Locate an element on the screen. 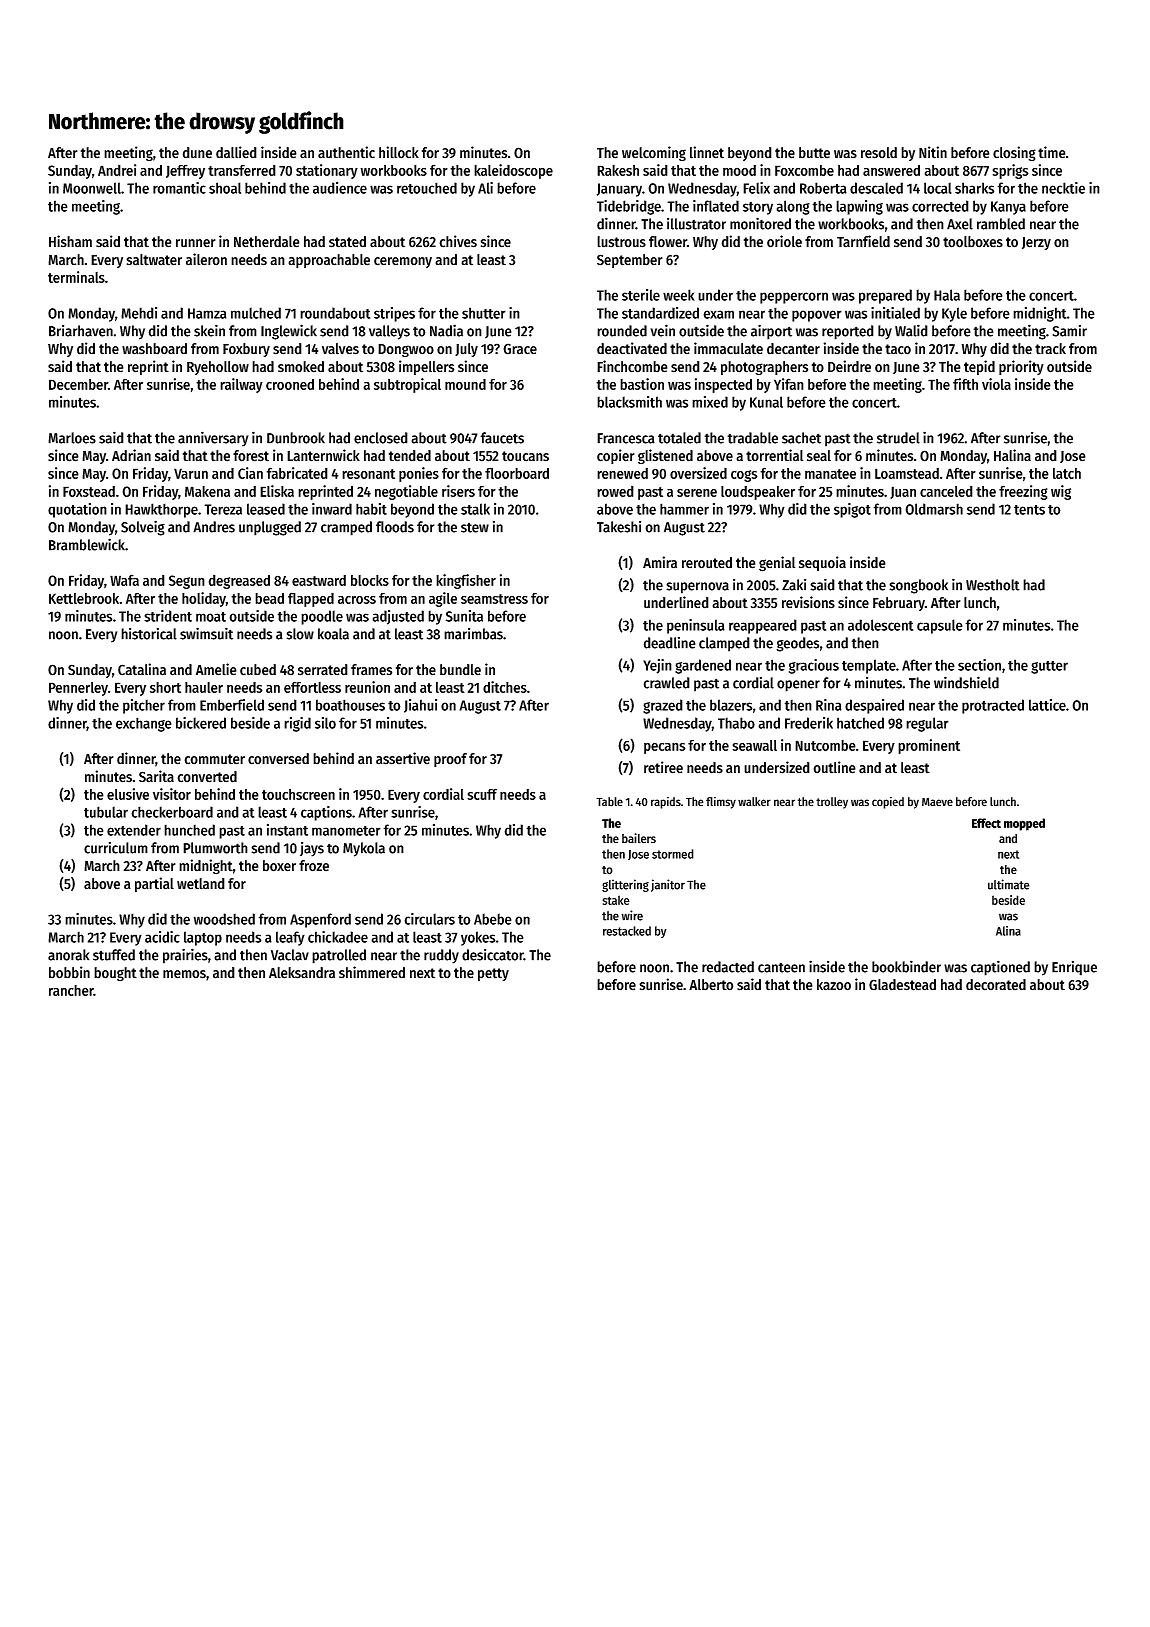 Image resolution: width=1150 pixels, height=1627 pixels. Wafa is located at coordinates (124, 580).
